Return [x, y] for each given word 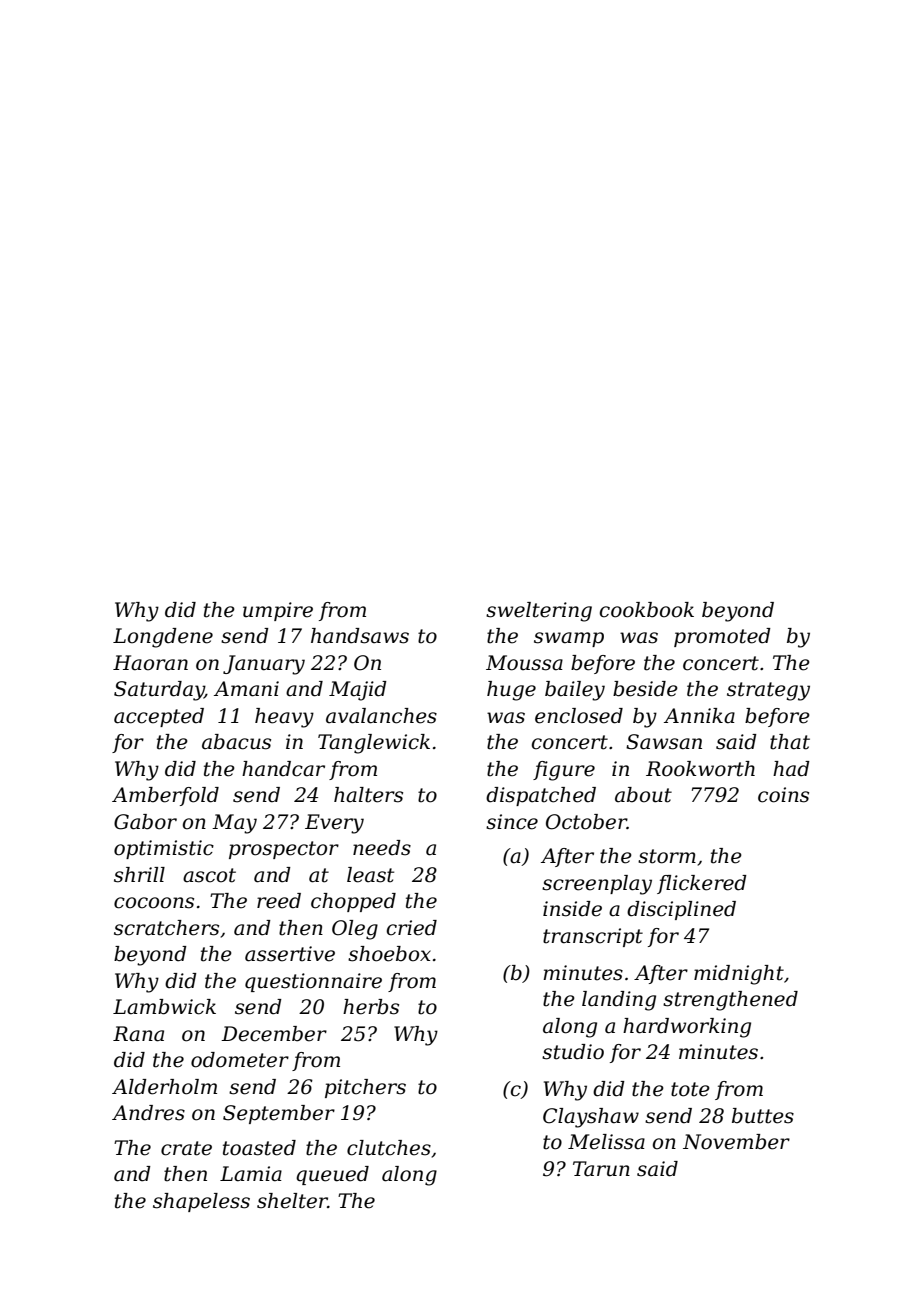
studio [573, 1052]
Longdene [163, 638]
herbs [371, 1007]
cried [412, 928]
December [274, 1034]
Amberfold [165, 796]
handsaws [360, 636]
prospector [284, 850]
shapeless [201, 1202]
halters [368, 795]
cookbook [647, 610]
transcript [593, 937]
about [643, 795]
